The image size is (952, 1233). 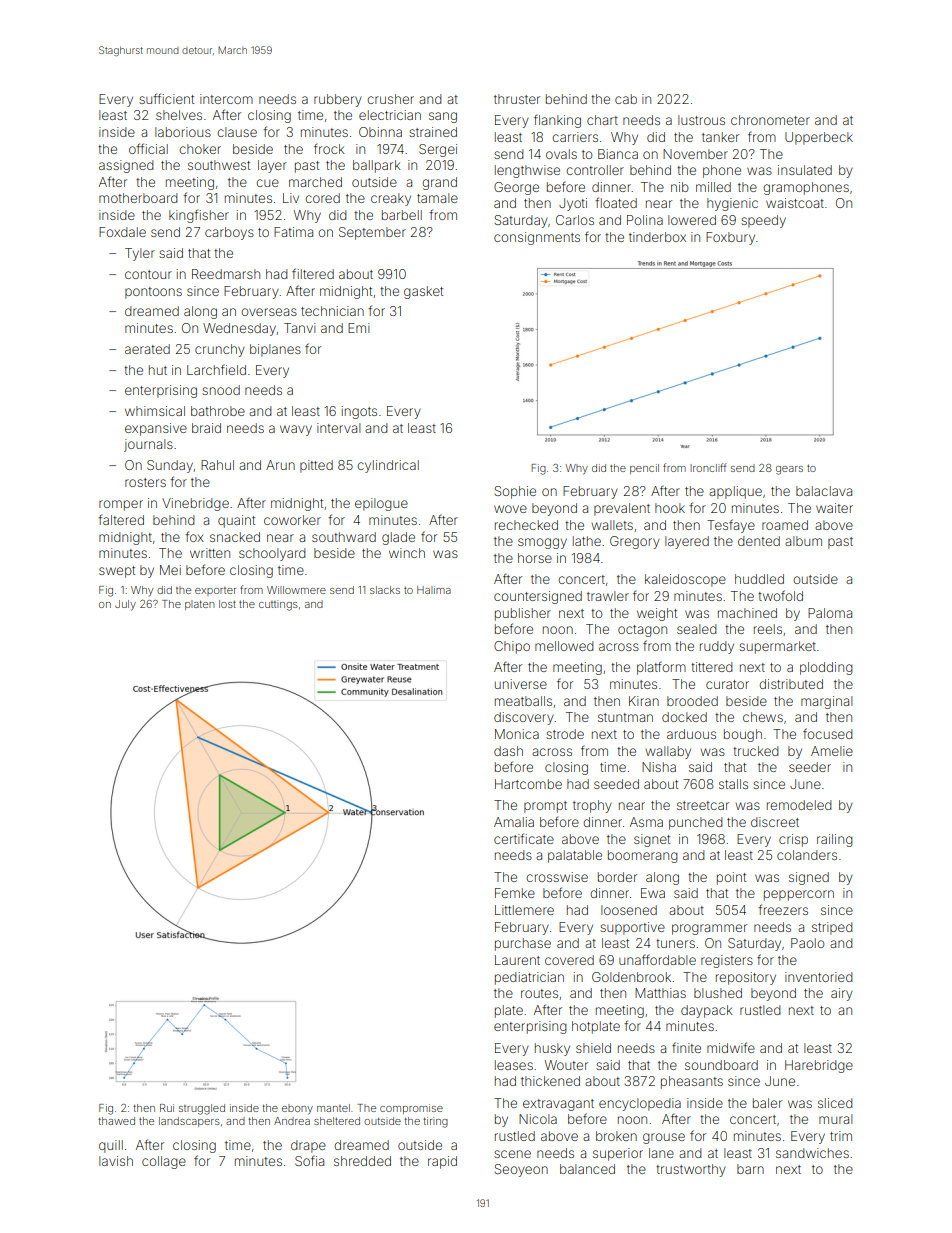 I want to click on whimsical, so click(x=155, y=411).
